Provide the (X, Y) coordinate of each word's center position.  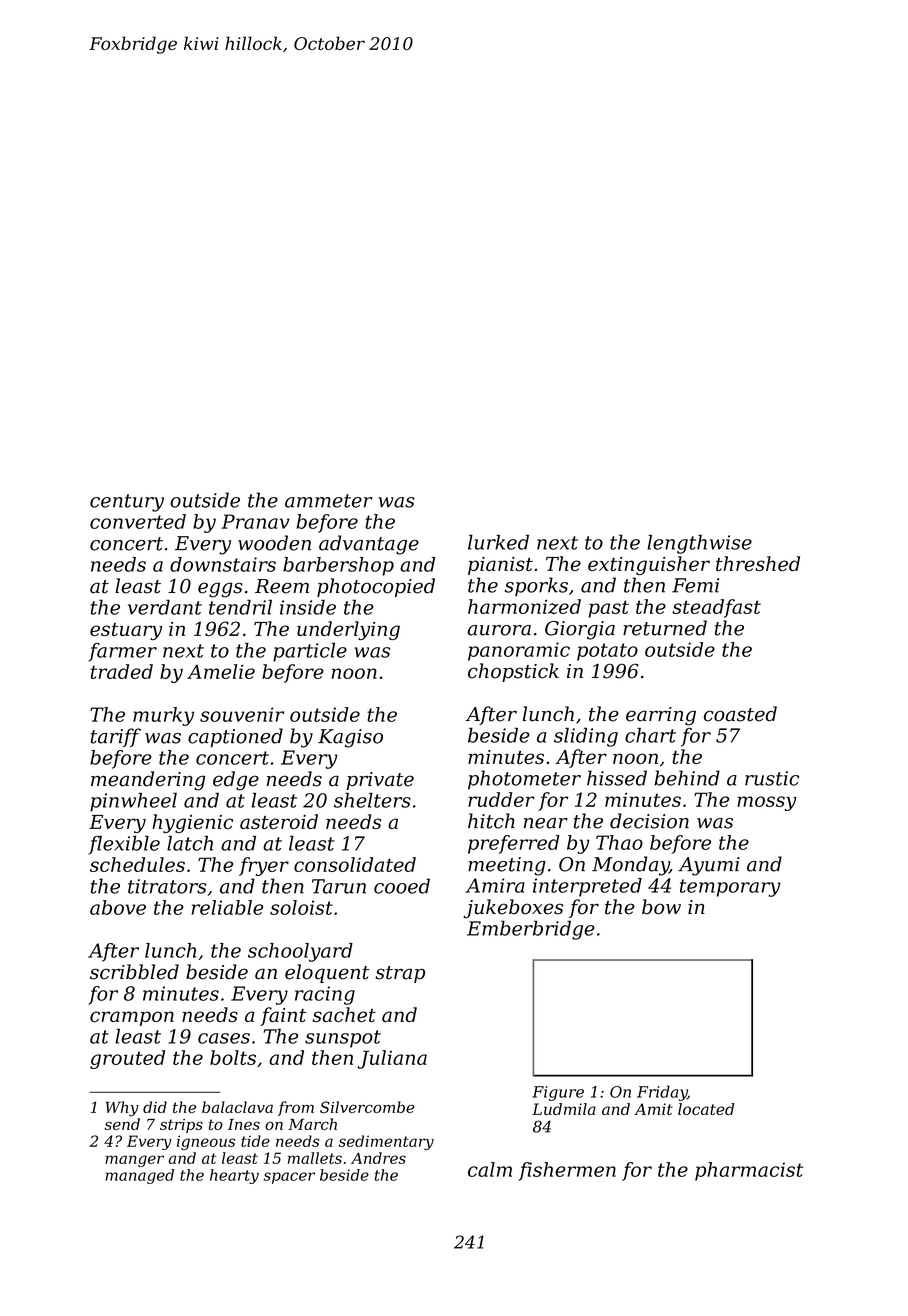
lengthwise (699, 544)
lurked (498, 542)
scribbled (134, 972)
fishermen (567, 1171)
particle (310, 652)
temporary (730, 888)
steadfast (716, 608)
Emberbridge (531, 930)
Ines (244, 1124)
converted (138, 521)
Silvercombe (367, 1107)
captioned (235, 737)
